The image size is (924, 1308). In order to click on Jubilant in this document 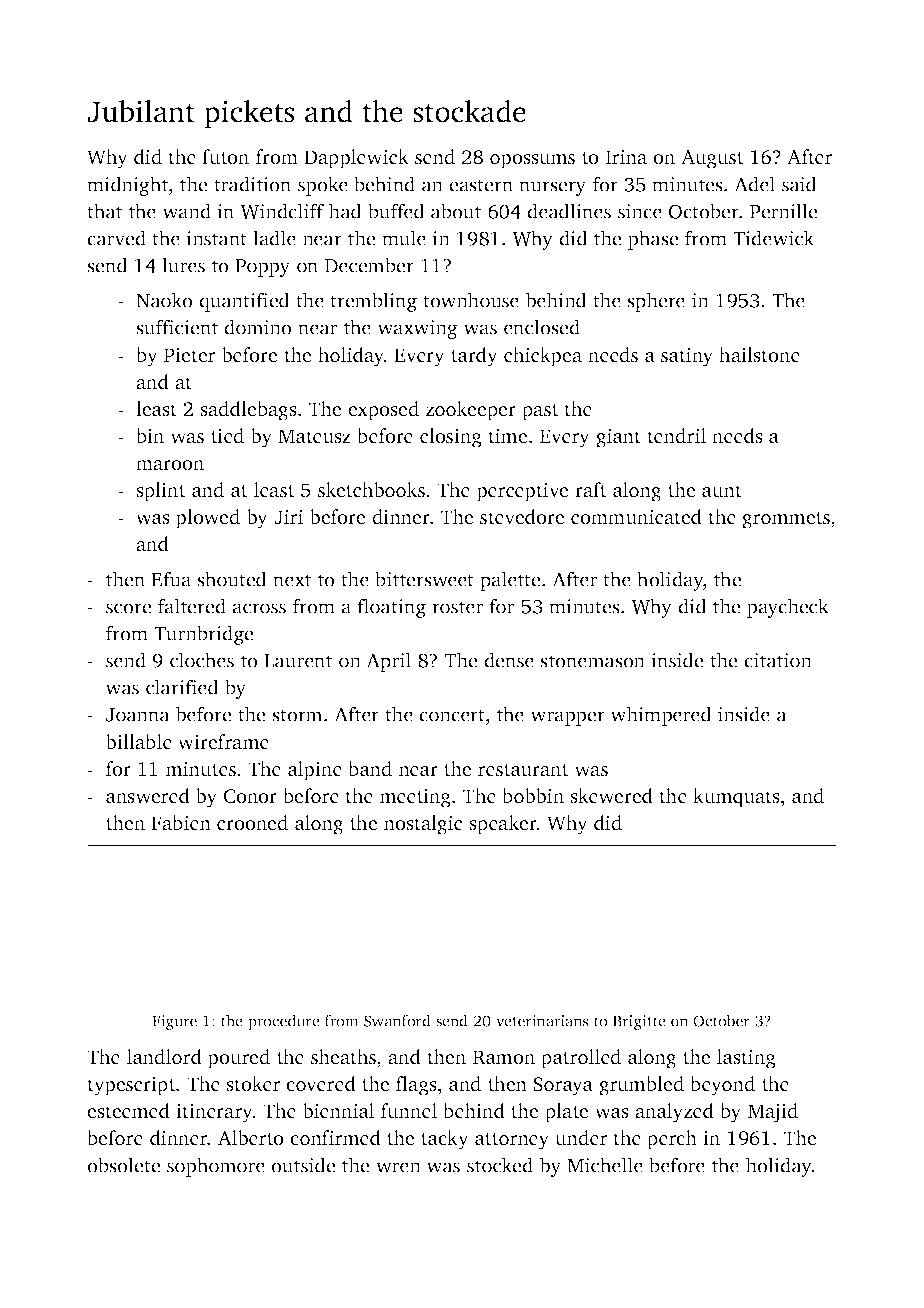, I will do `click(141, 111)`.
